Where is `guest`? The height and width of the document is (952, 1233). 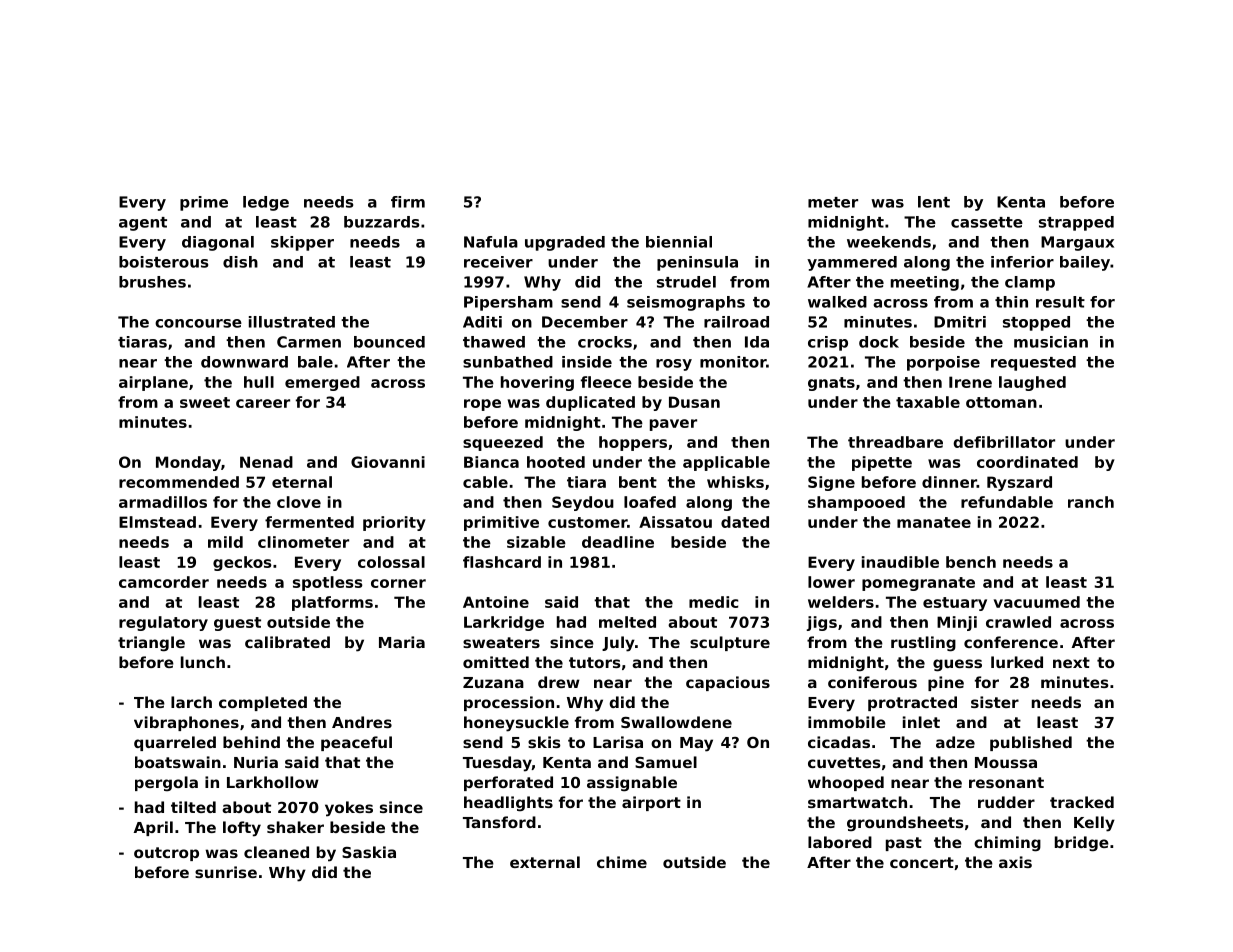 guest is located at coordinates (237, 624).
